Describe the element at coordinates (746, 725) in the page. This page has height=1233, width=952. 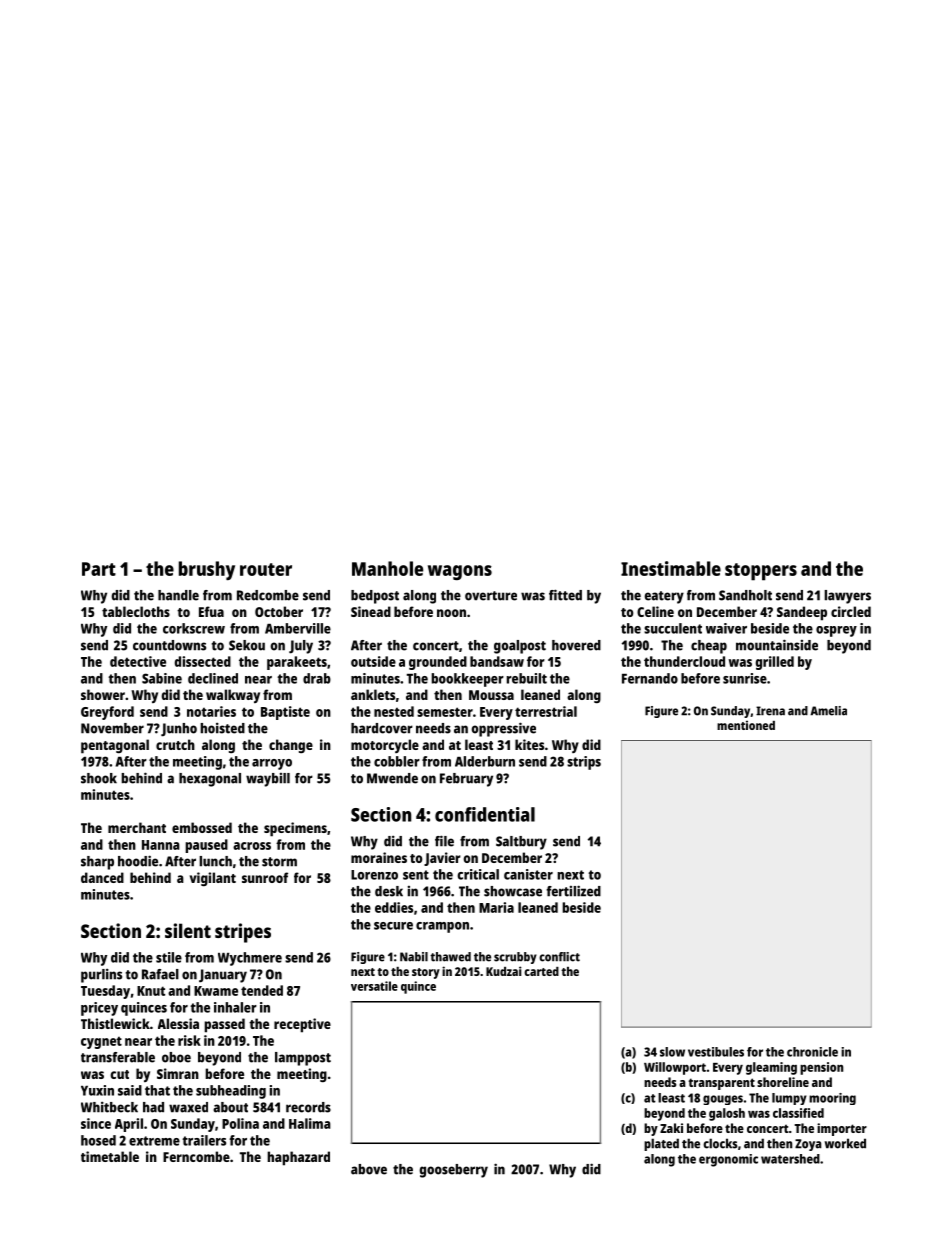
I see `mentioned` at that location.
